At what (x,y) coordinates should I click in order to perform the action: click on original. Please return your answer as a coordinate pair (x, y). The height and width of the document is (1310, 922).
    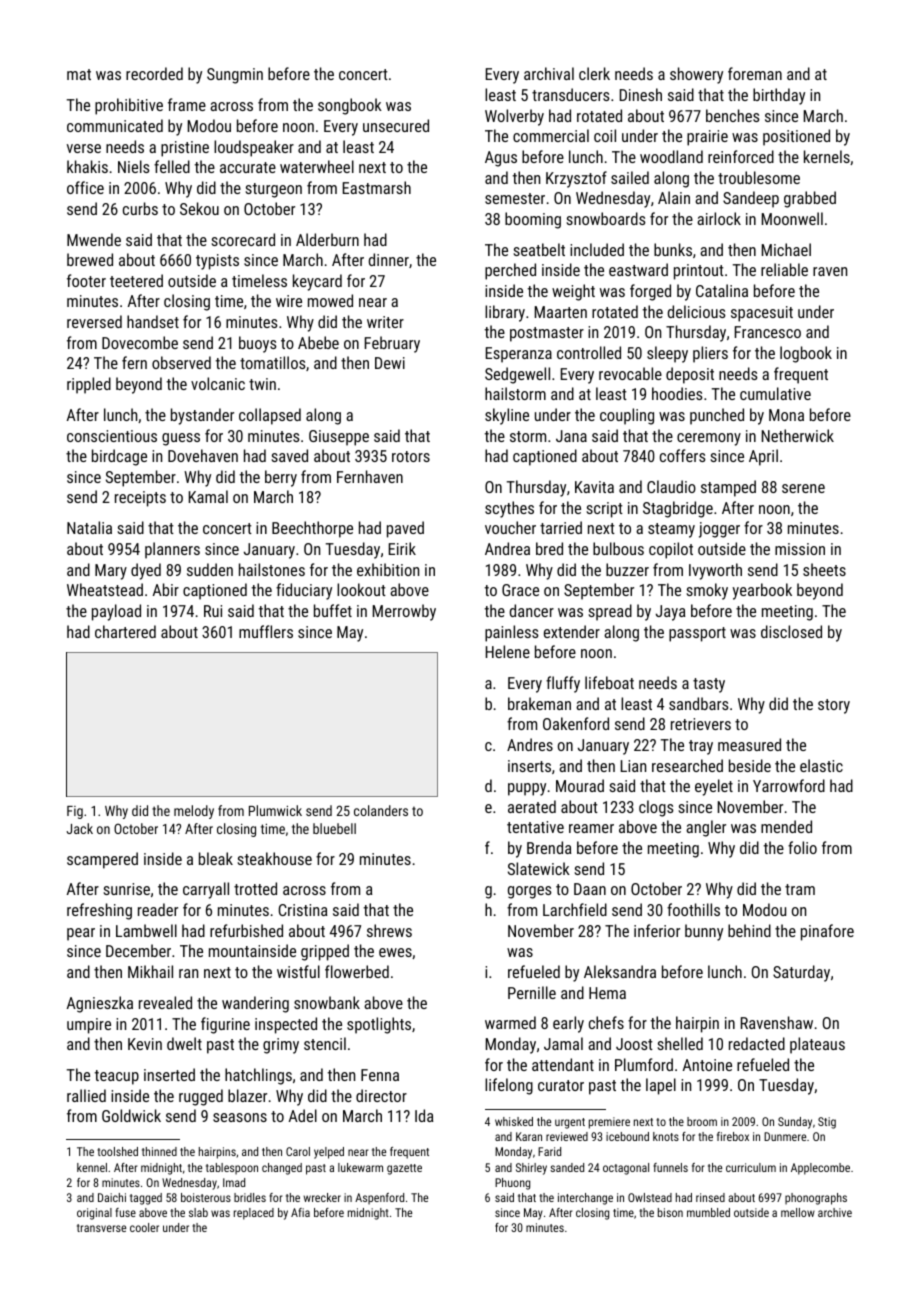
    Looking at the image, I should click on (94, 1214).
